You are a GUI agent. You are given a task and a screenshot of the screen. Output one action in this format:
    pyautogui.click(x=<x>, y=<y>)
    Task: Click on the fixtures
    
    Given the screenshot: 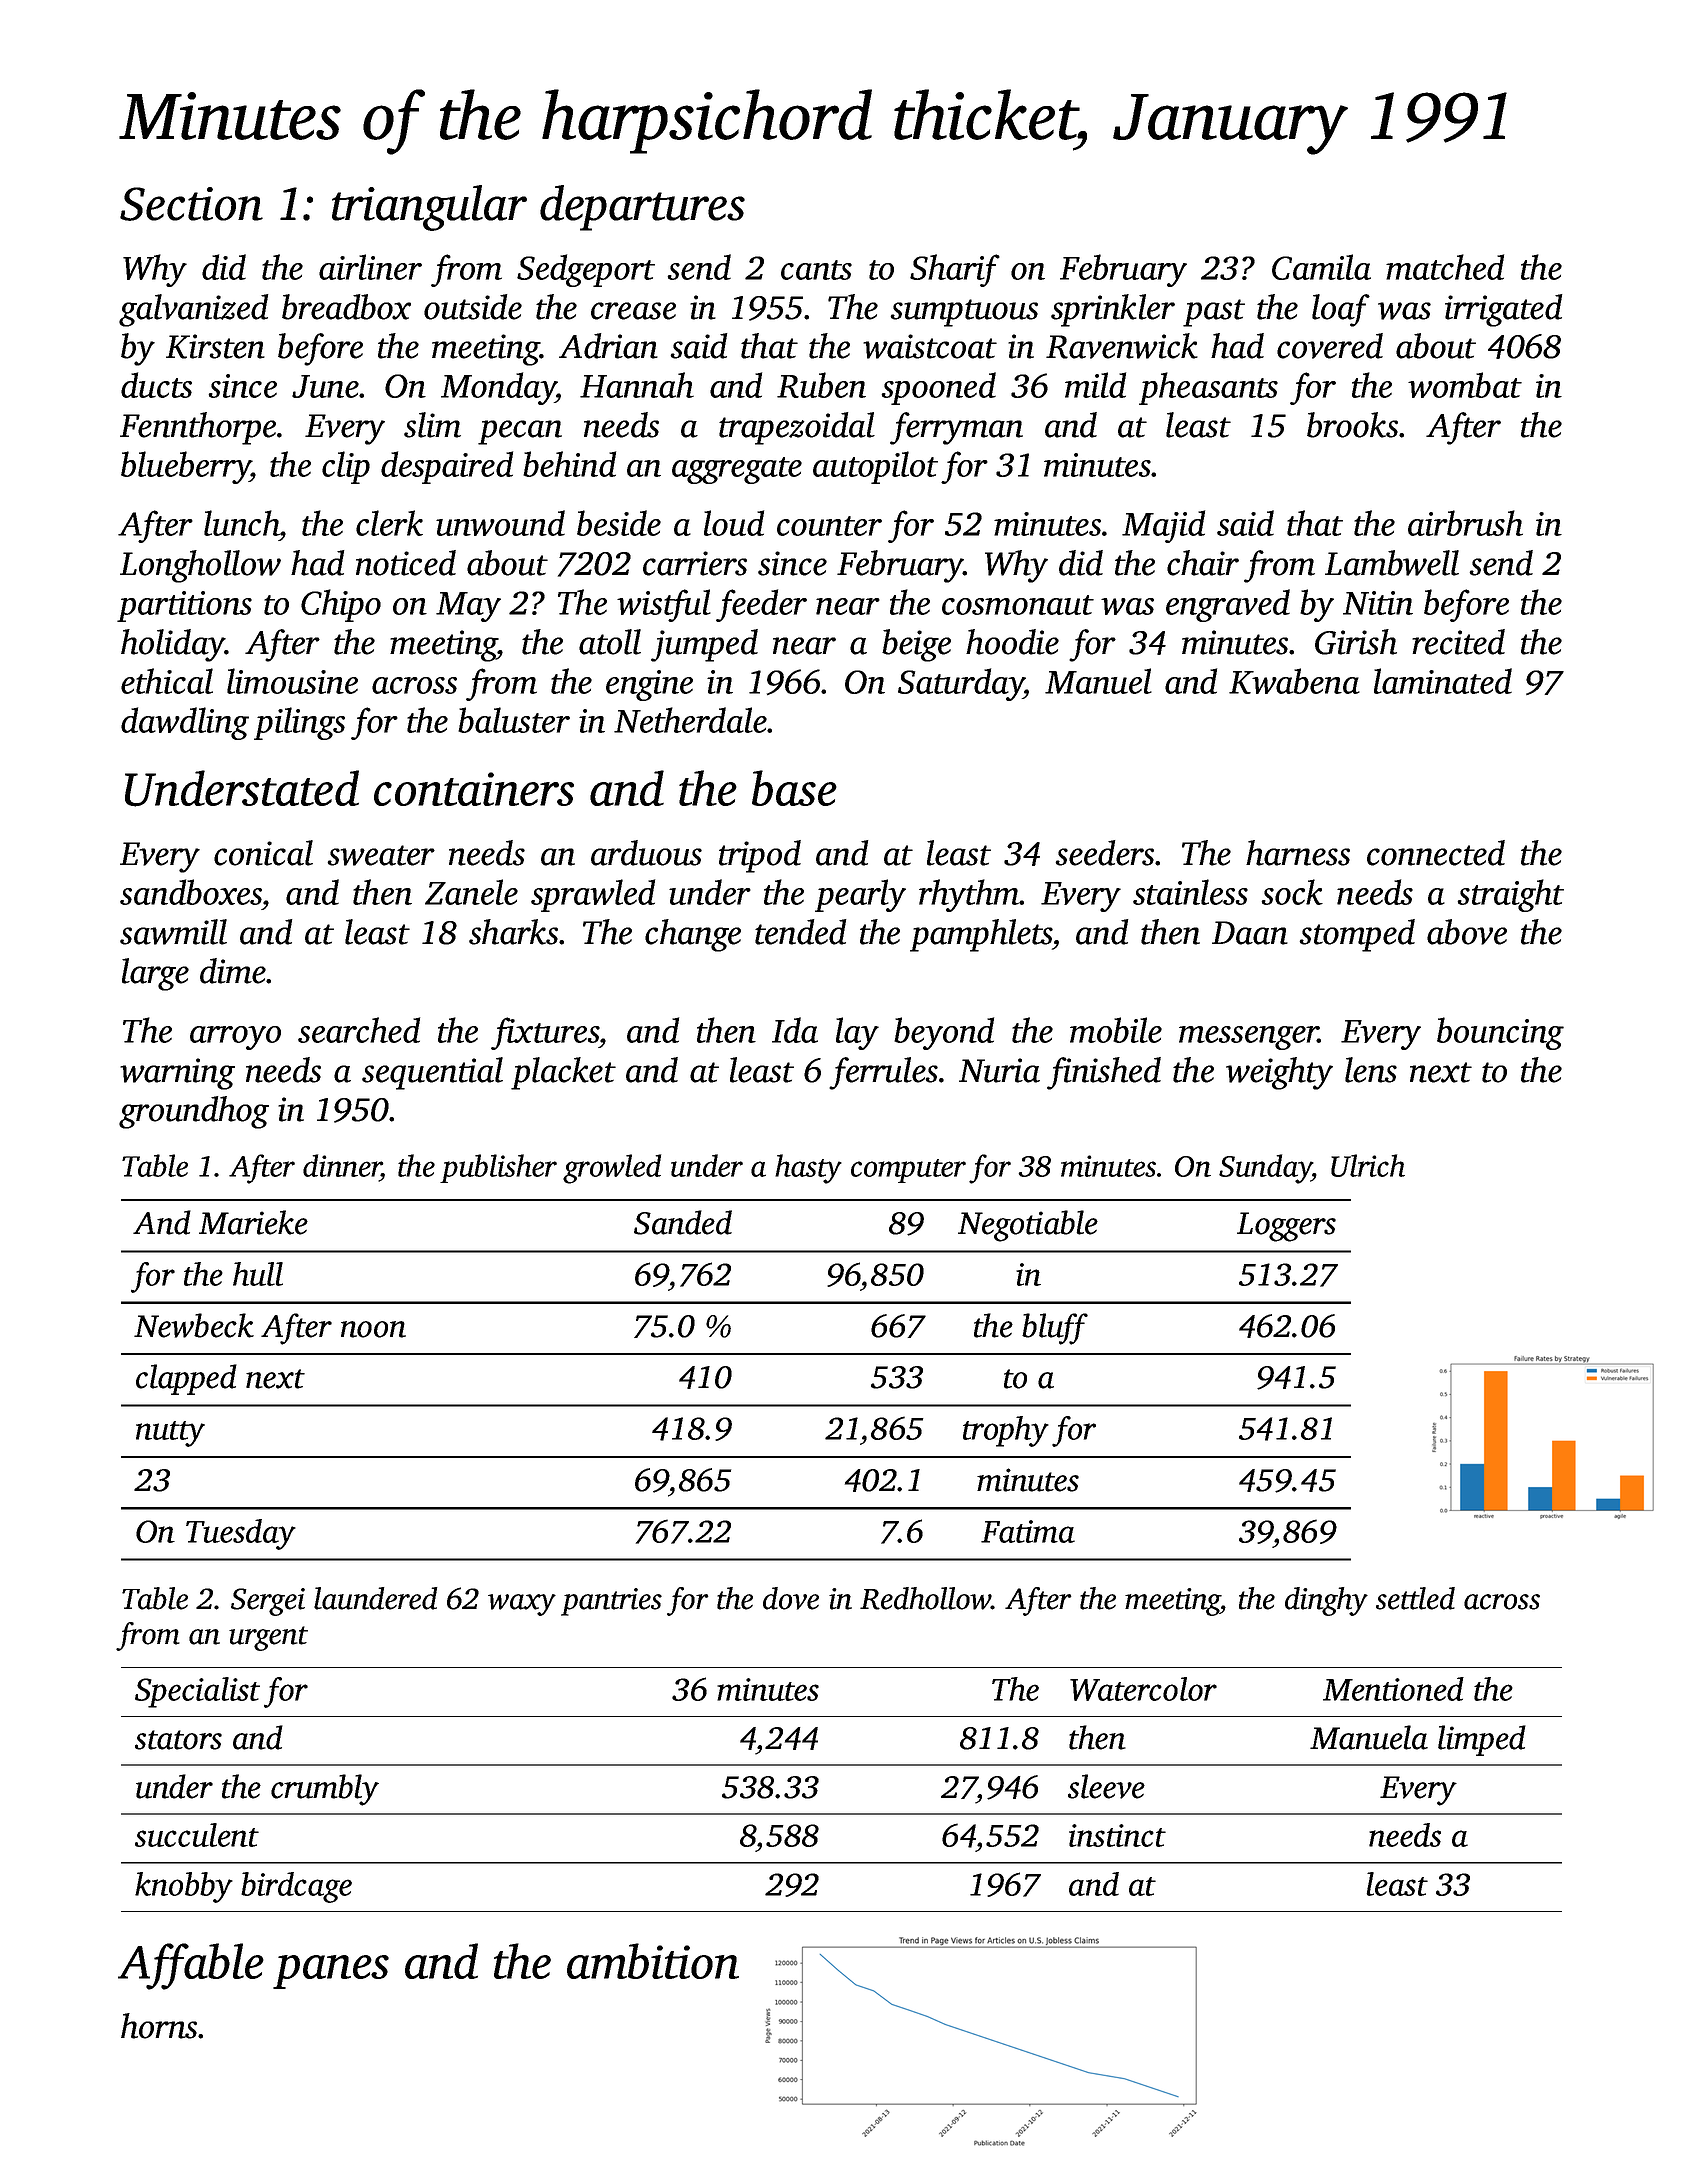 What is the action you would take?
    pyautogui.click(x=545, y=1033)
